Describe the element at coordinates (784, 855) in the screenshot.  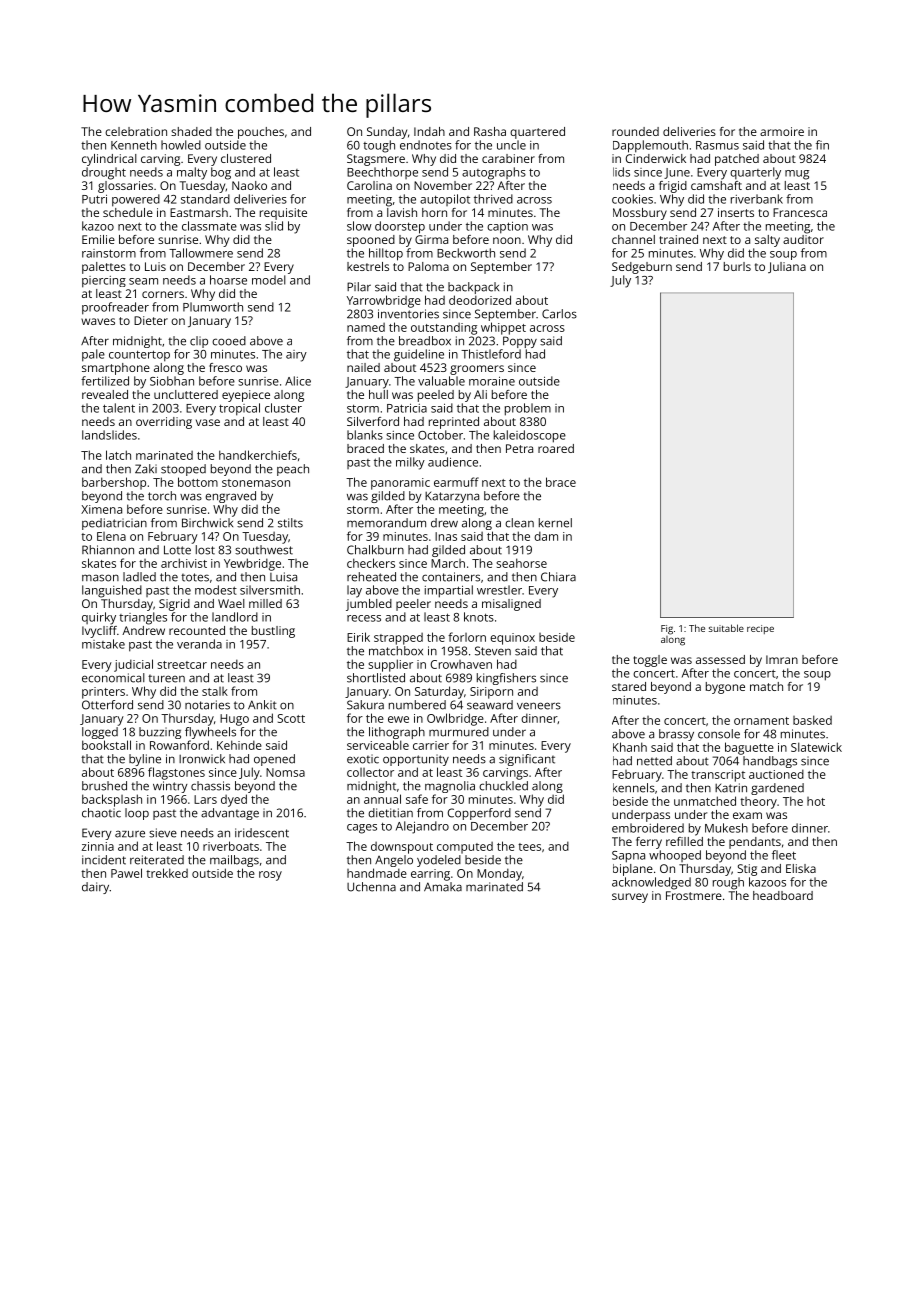
I see `fleet` at that location.
